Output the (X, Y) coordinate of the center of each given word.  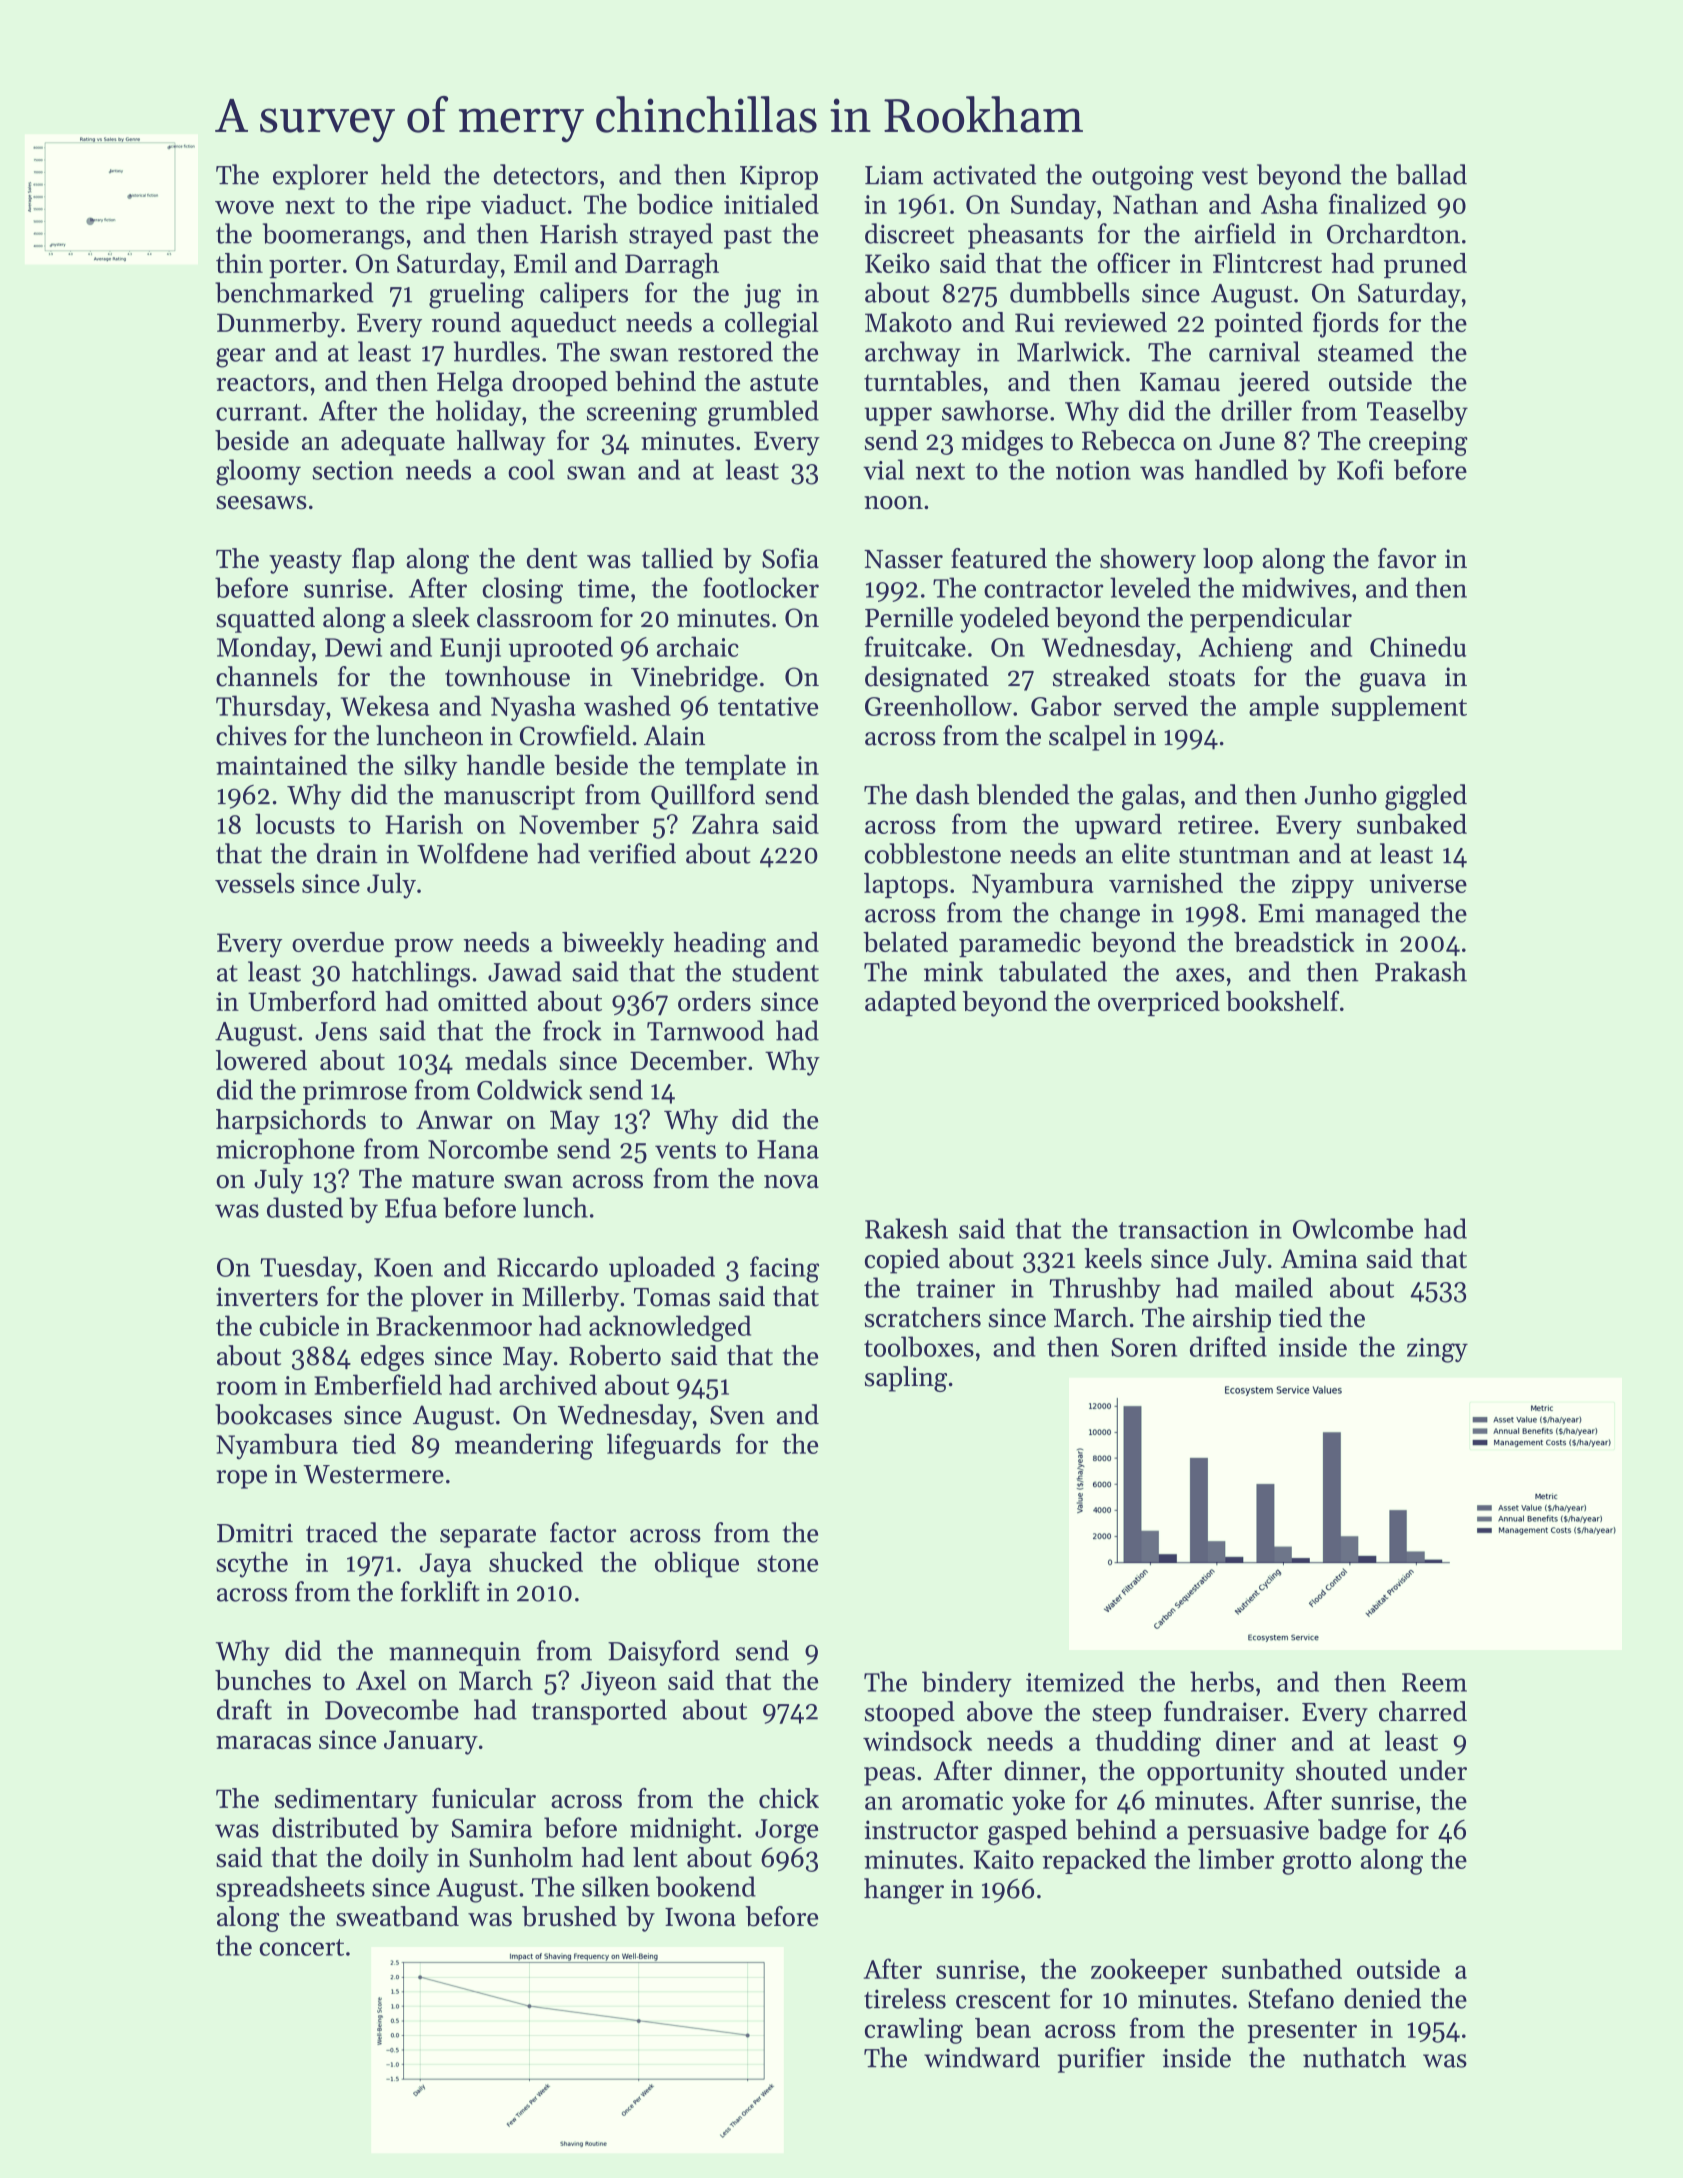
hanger (904, 1891)
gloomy (258, 472)
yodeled (1004, 620)
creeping (1418, 443)
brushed (569, 1916)
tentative (768, 706)
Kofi (1360, 469)
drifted (1228, 1346)
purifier (1101, 2060)
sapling (906, 1379)
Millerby (570, 1299)
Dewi (353, 647)
